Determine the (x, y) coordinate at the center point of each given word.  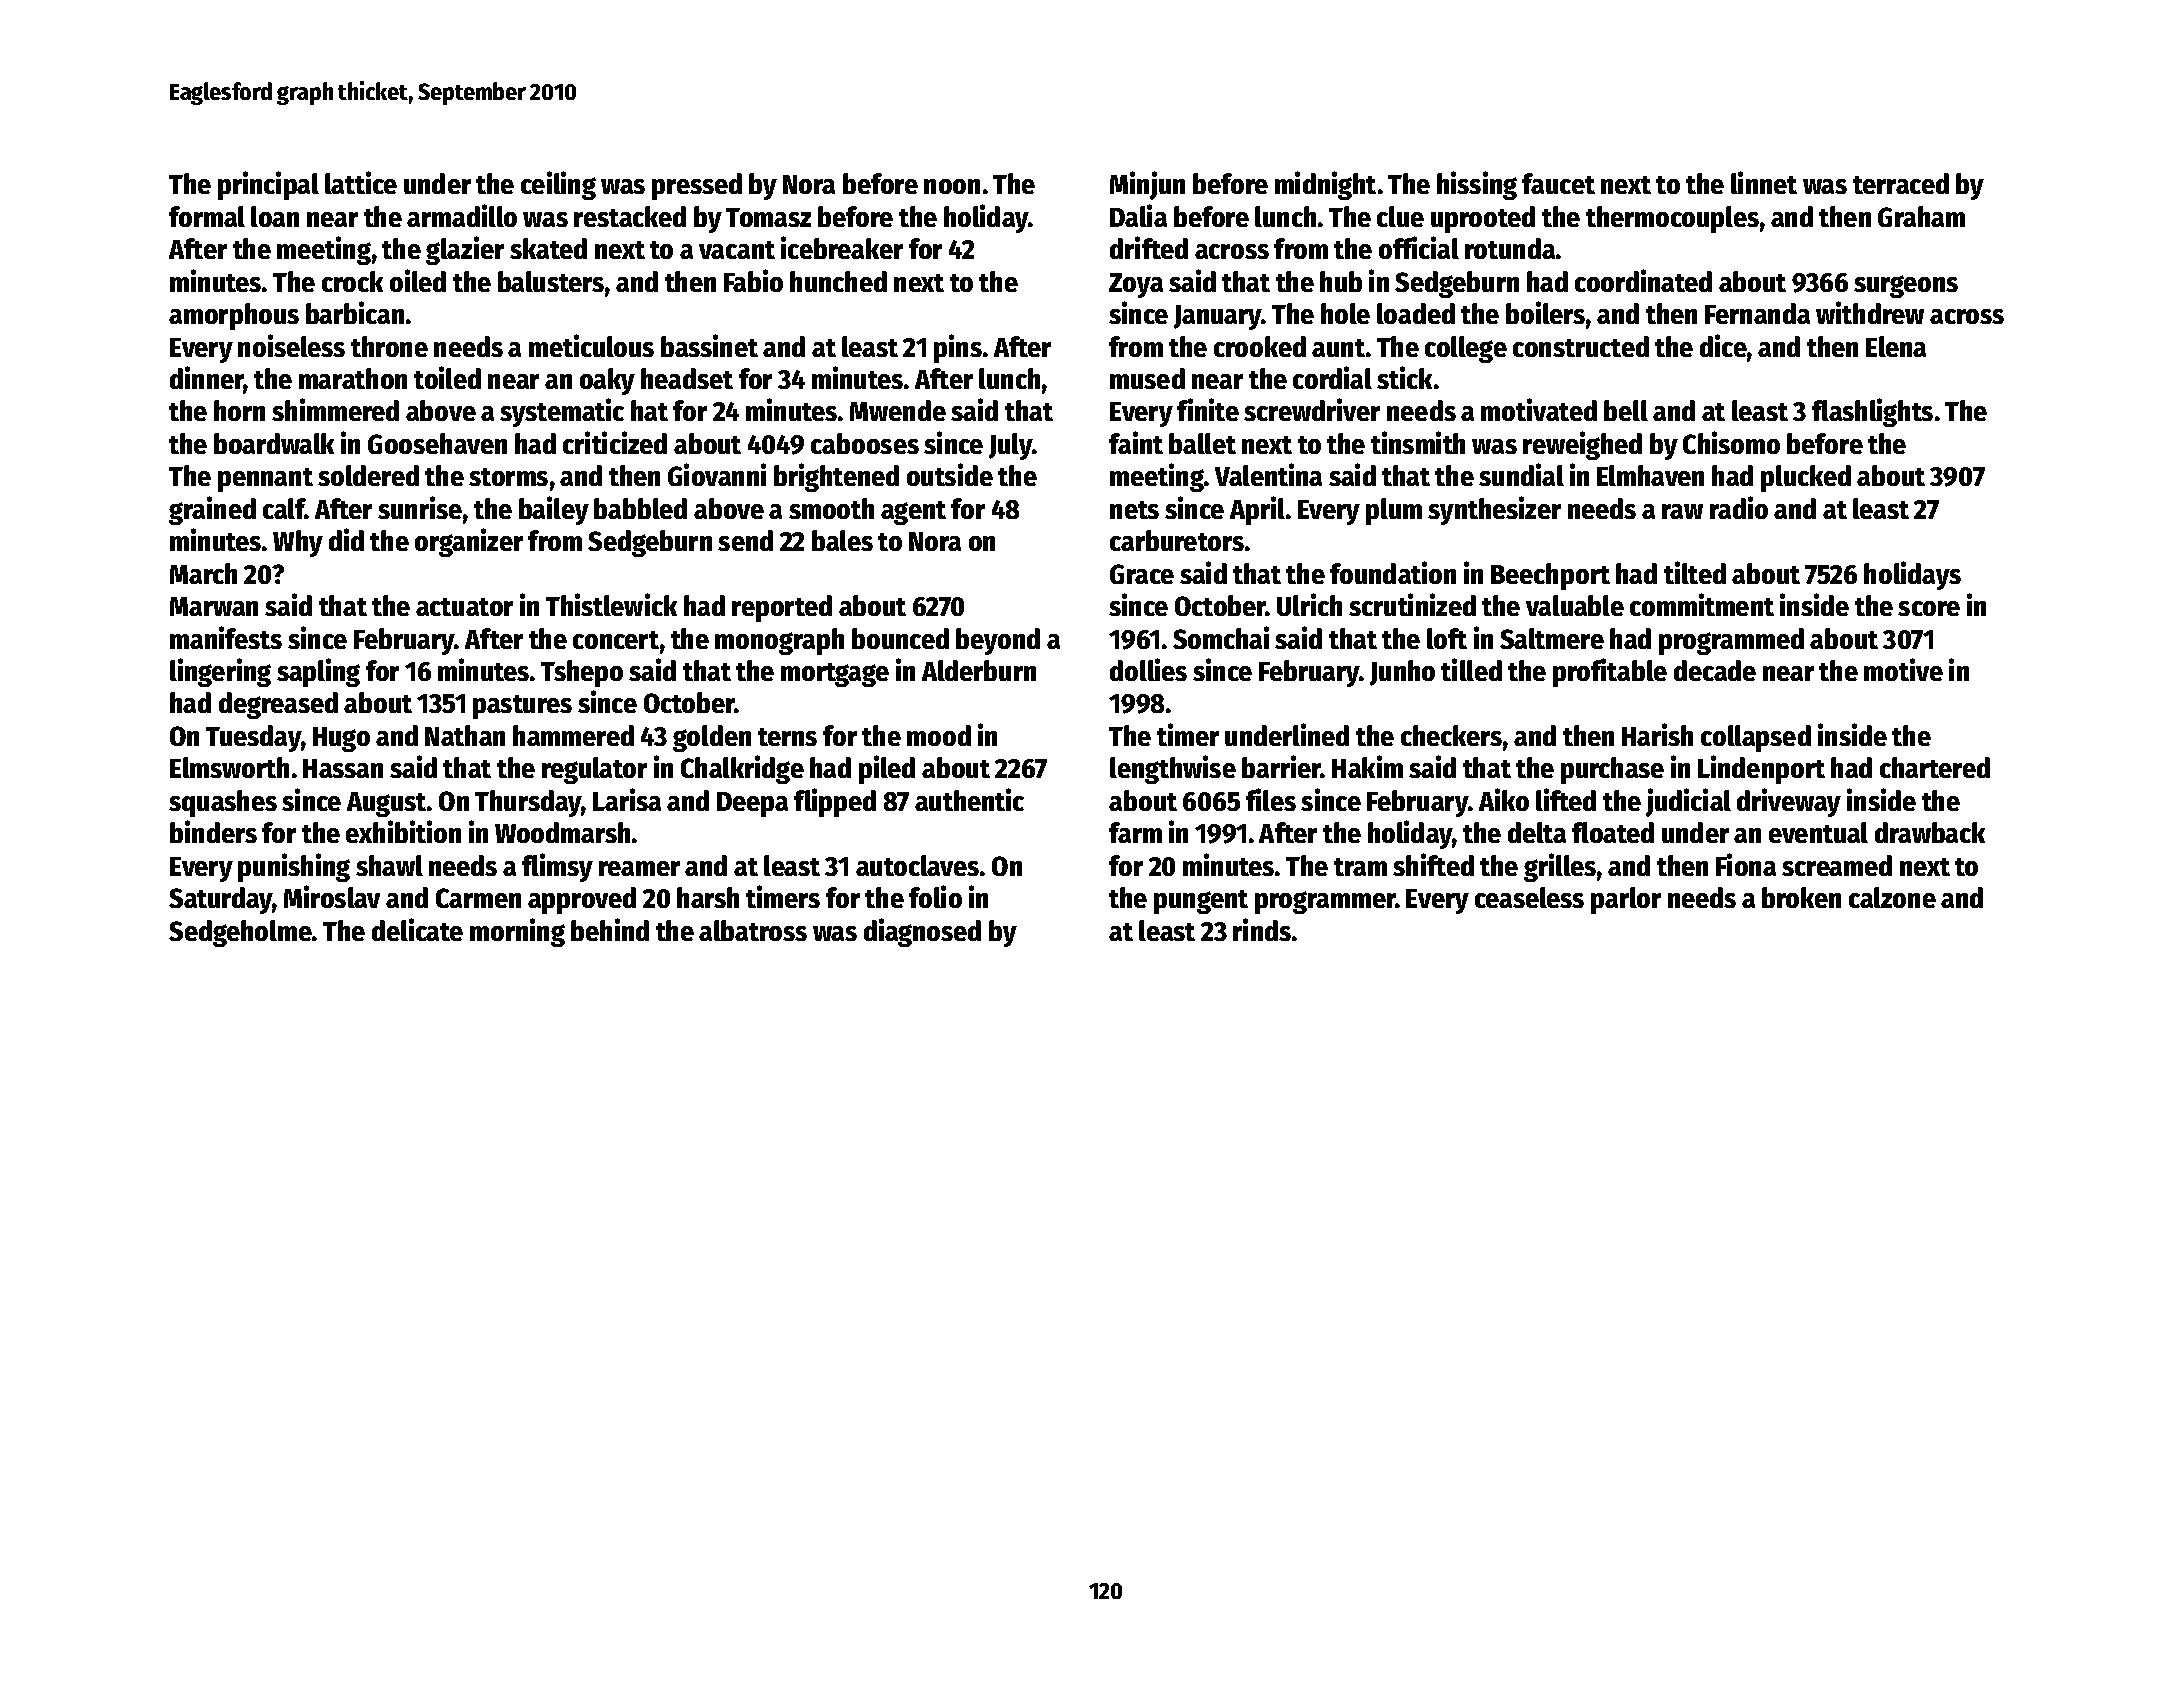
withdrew (1870, 312)
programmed (1731, 641)
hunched (838, 281)
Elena (1896, 346)
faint (1136, 442)
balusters (551, 281)
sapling (318, 672)
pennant (265, 480)
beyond (998, 641)
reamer (639, 868)
